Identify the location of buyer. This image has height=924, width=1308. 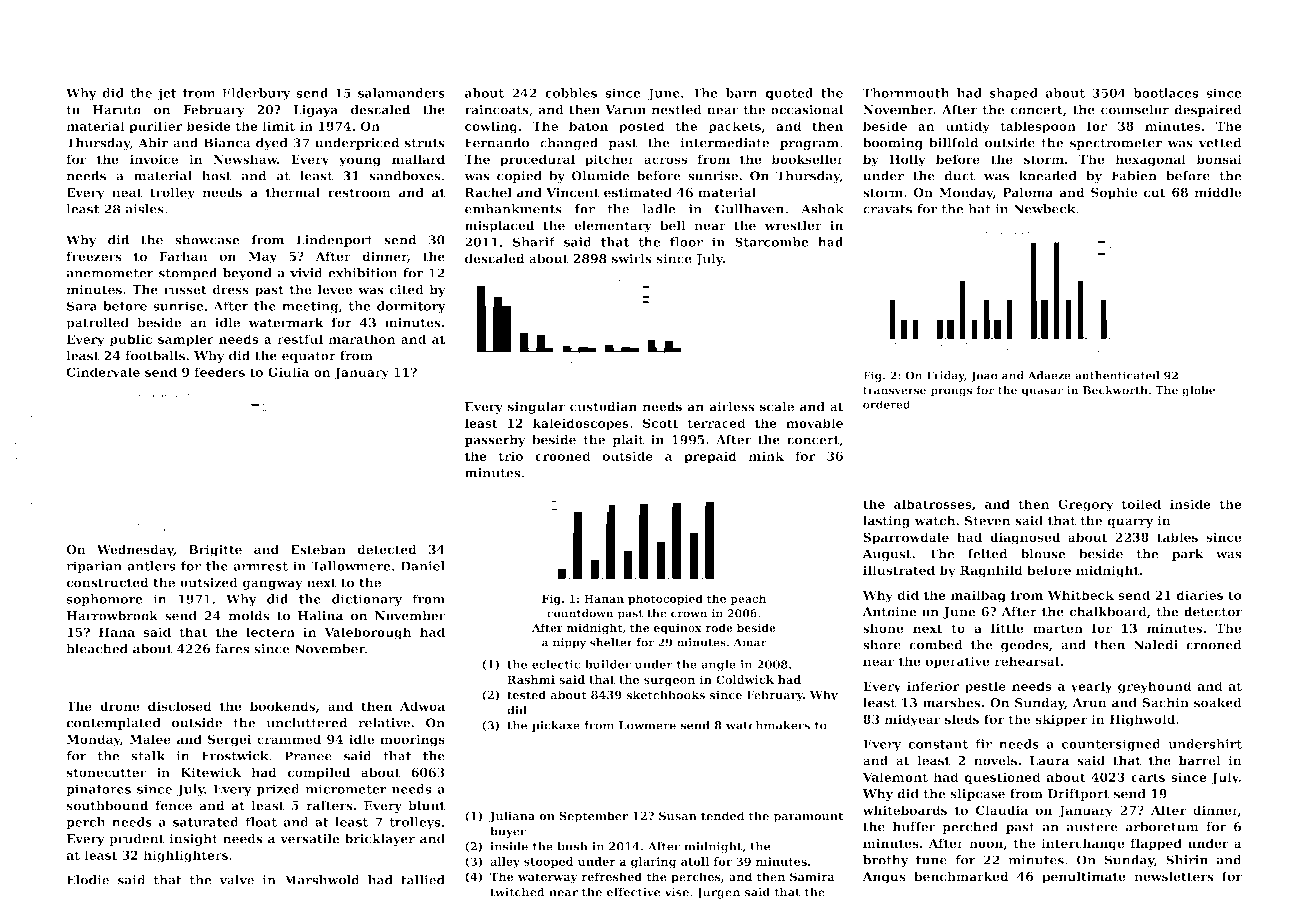
(508, 832).
